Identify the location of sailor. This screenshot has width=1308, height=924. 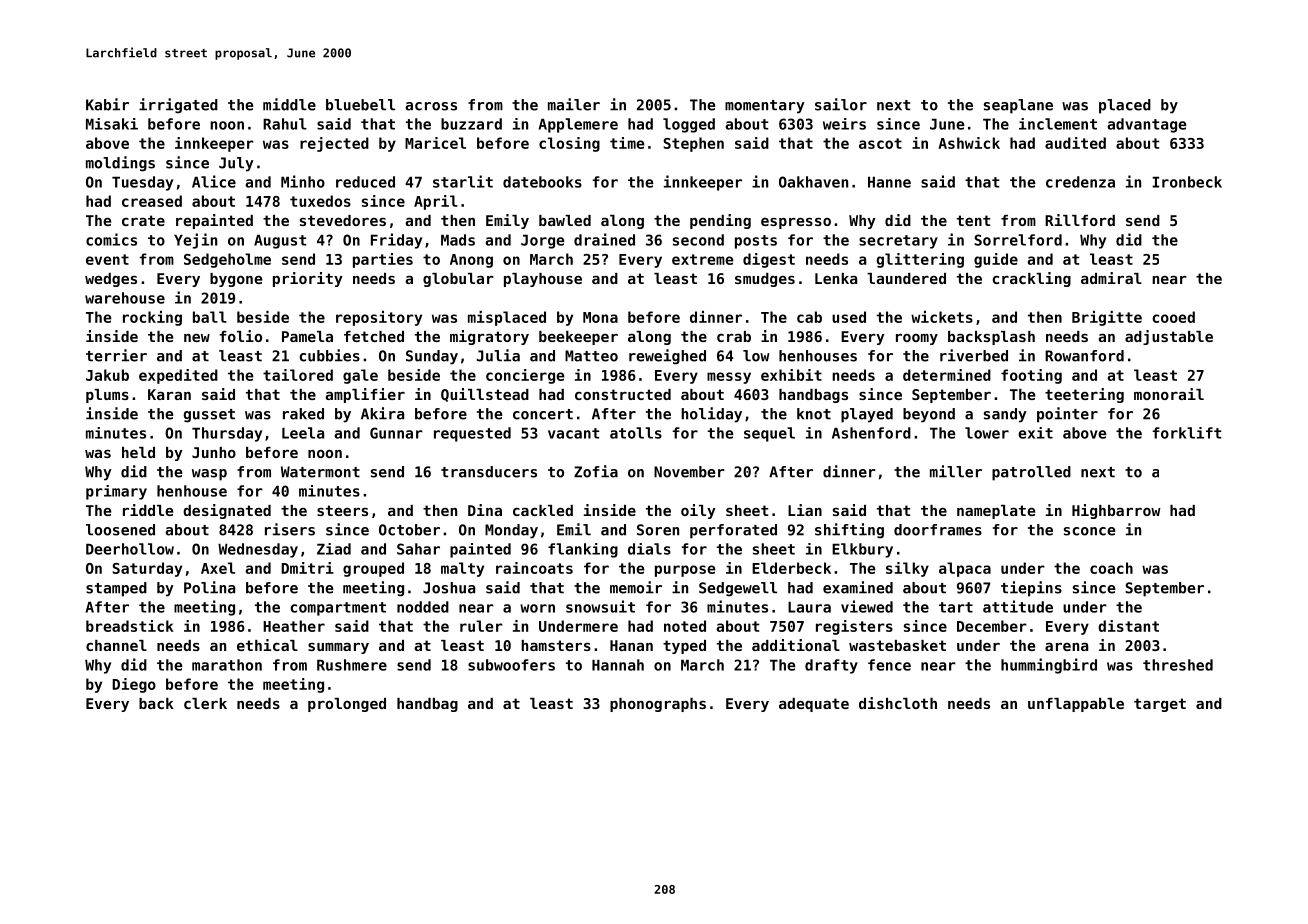
(841, 104).
